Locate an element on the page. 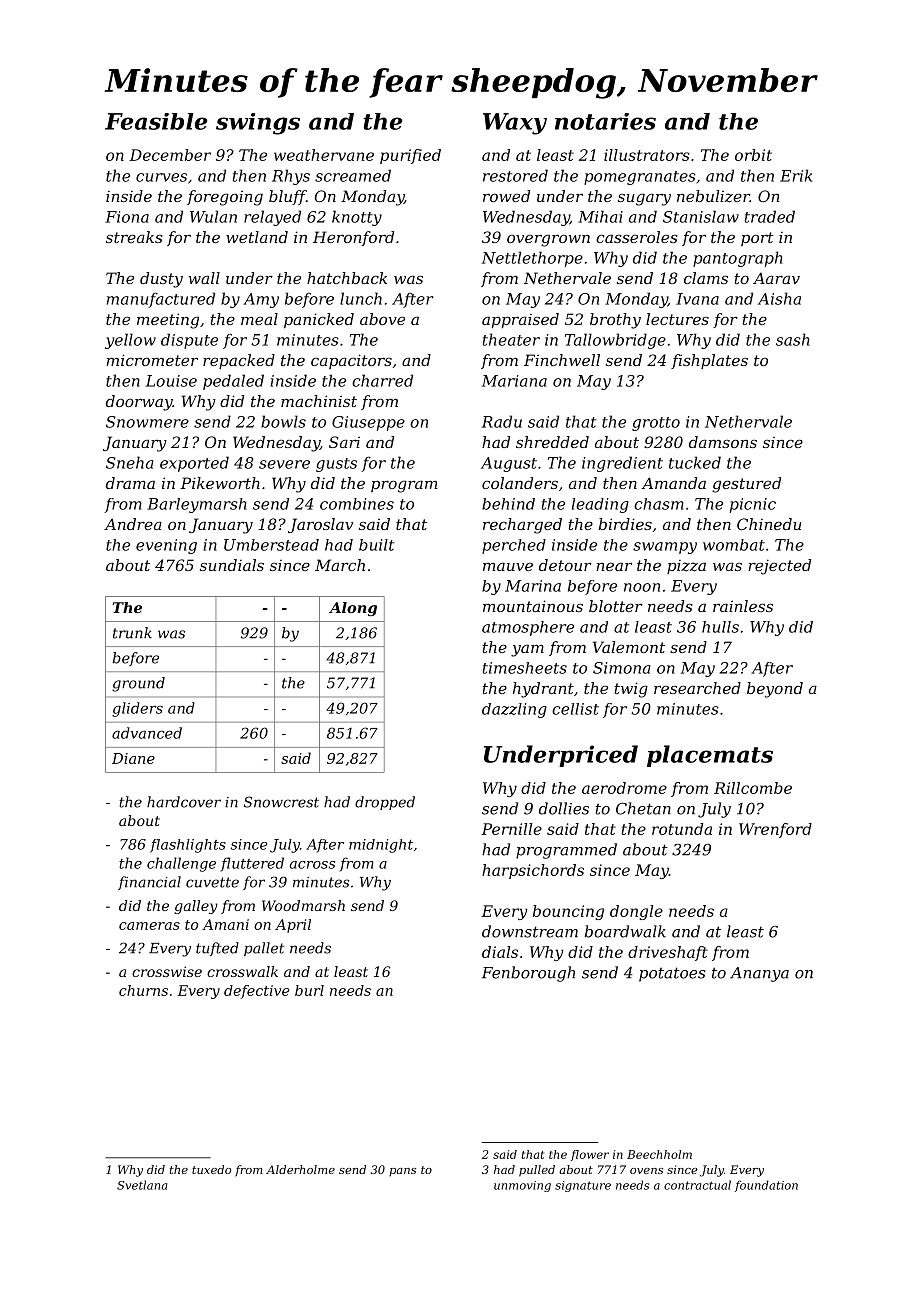 This image has width=924, height=1308. financial is located at coordinates (149, 883).
